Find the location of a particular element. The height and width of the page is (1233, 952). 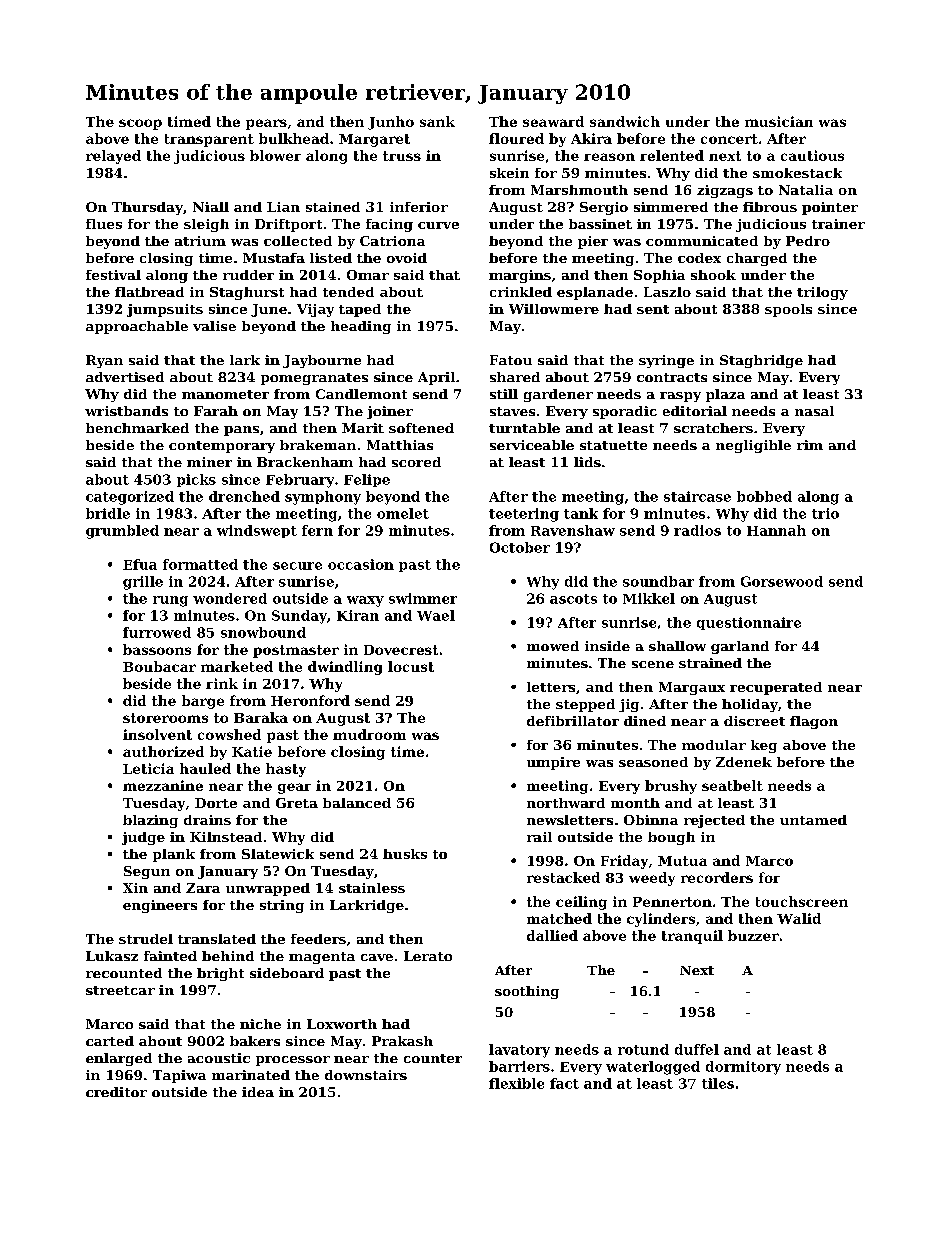

Akira is located at coordinates (591, 138).
